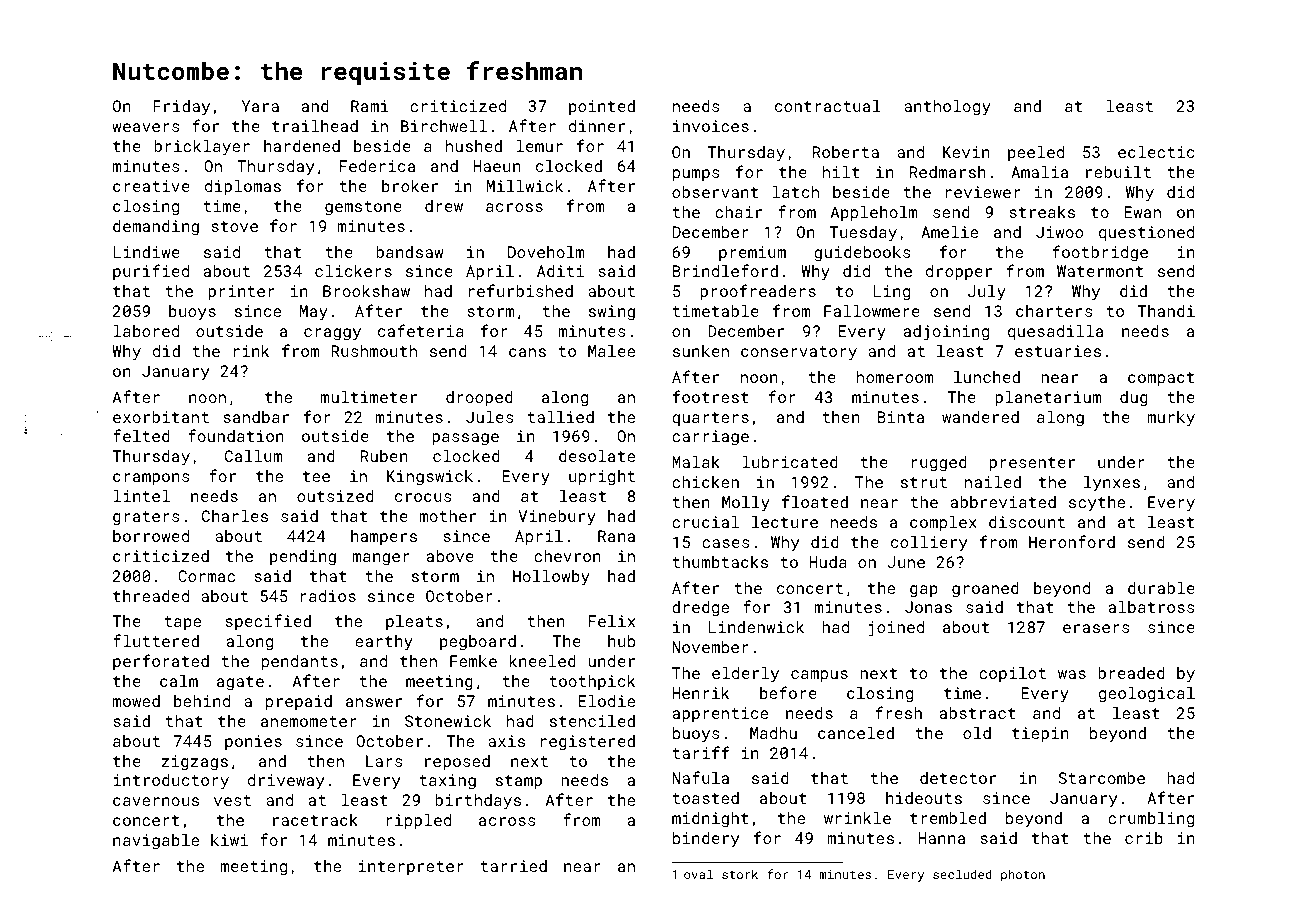 This screenshot has width=1308, height=924. Describe the element at coordinates (947, 108) in the screenshot. I see `anthology` at that location.
